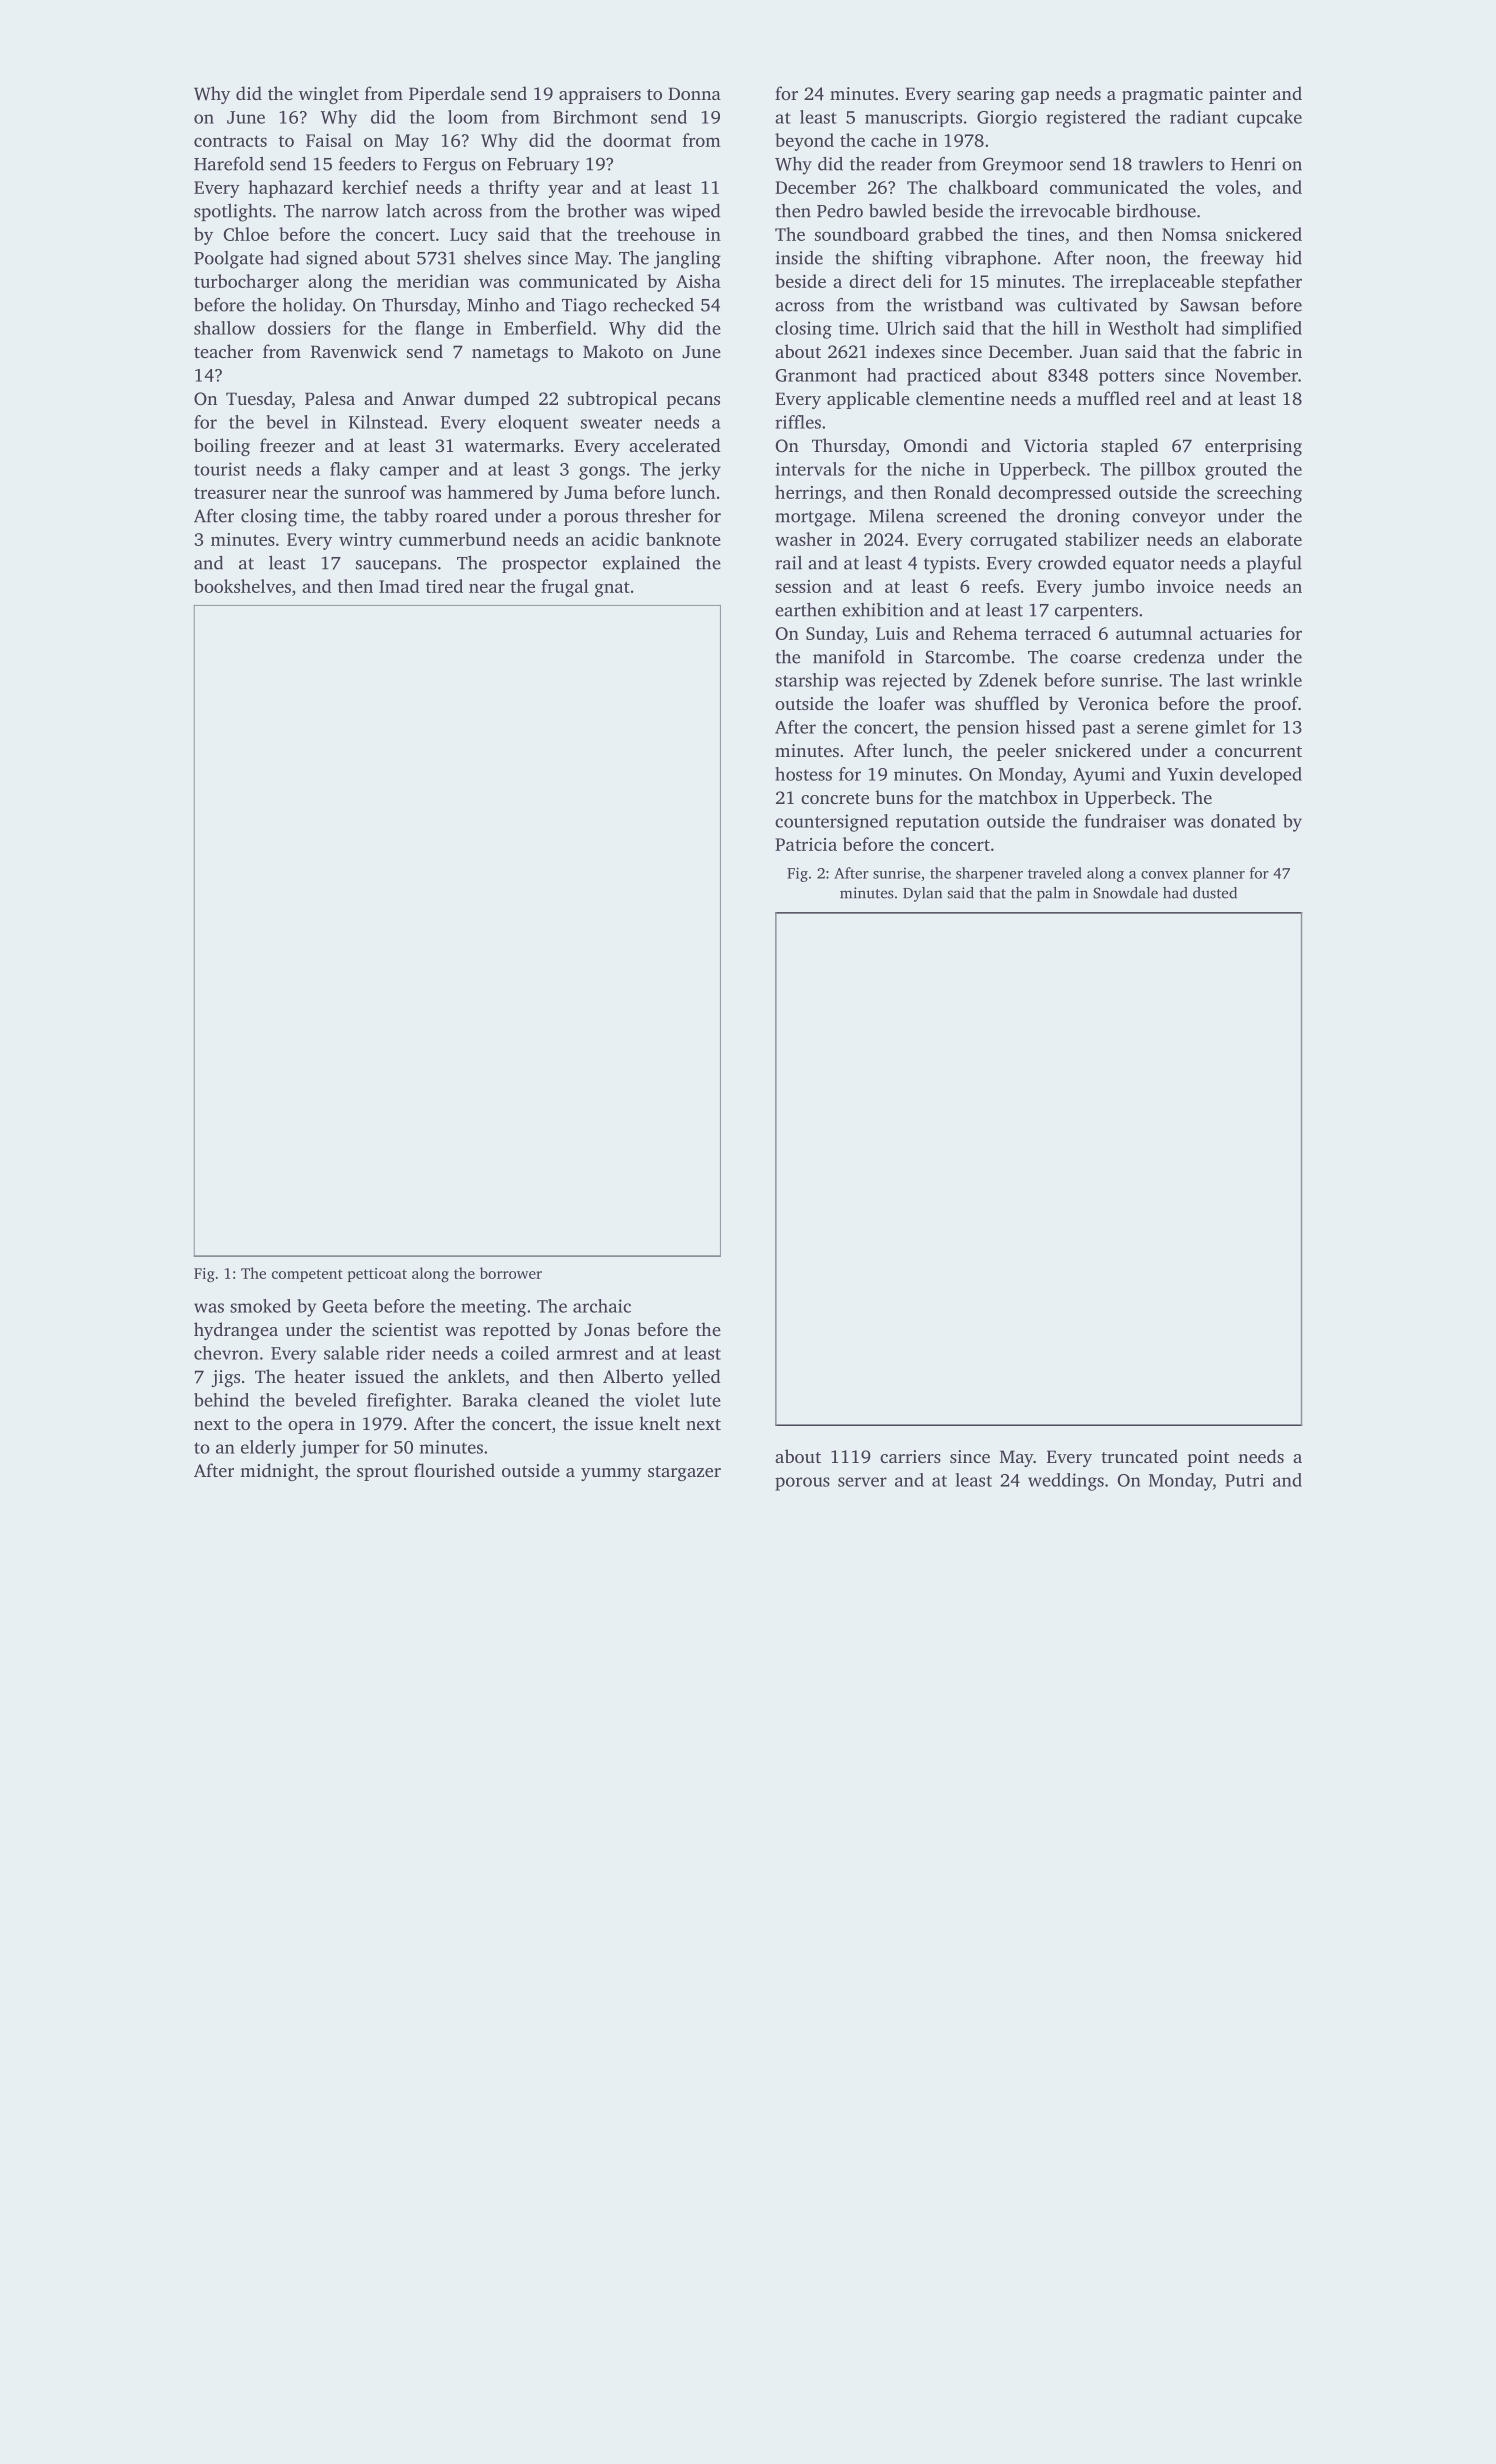 The image size is (1496, 2464). I want to click on Milena, so click(896, 516).
